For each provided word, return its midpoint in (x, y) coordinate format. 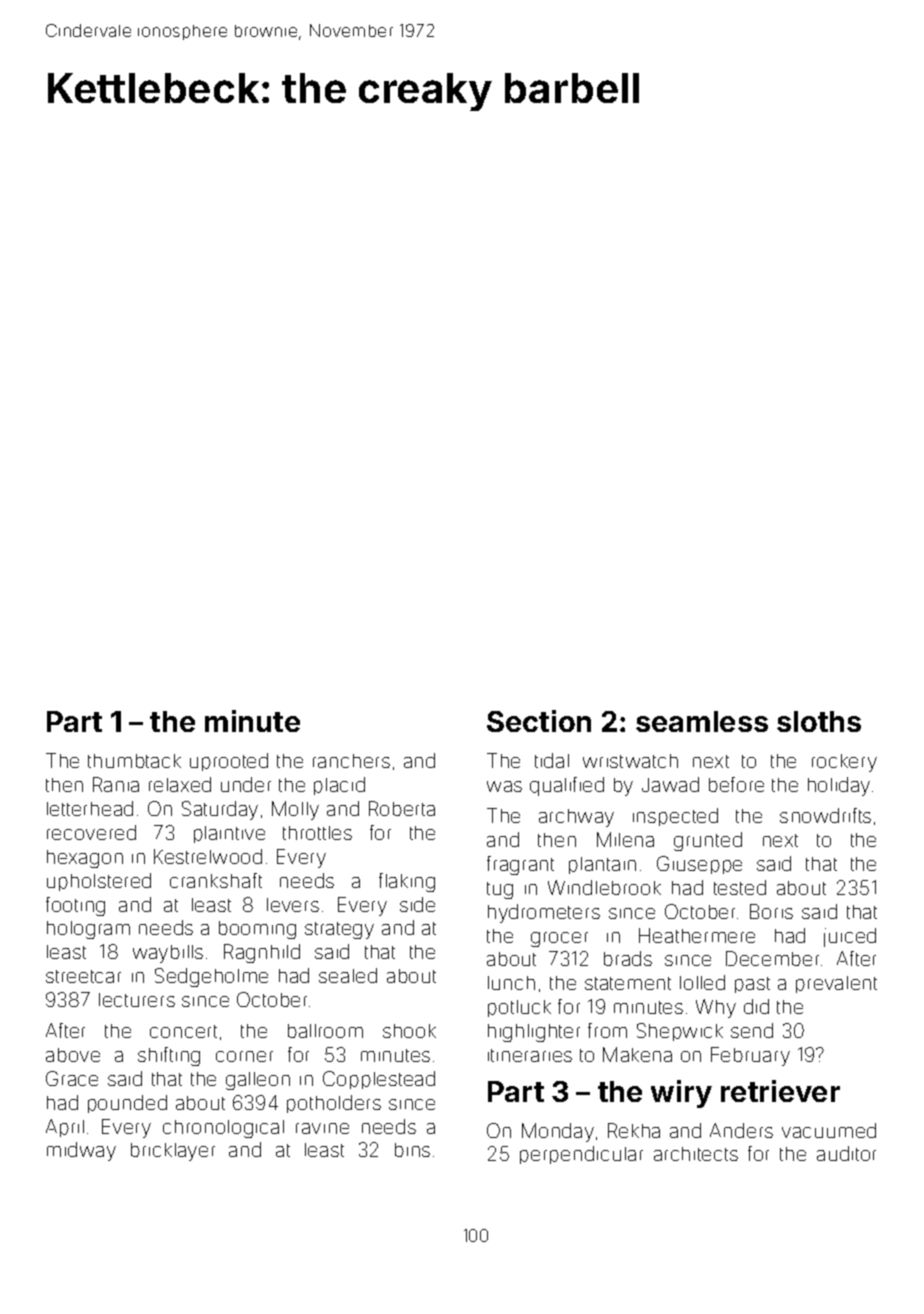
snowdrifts (825, 815)
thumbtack (134, 761)
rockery (844, 763)
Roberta (402, 808)
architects (696, 1154)
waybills (168, 954)
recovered (91, 832)
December (772, 958)
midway (81, 1151)
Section (539, 721)
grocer (559, 939)
